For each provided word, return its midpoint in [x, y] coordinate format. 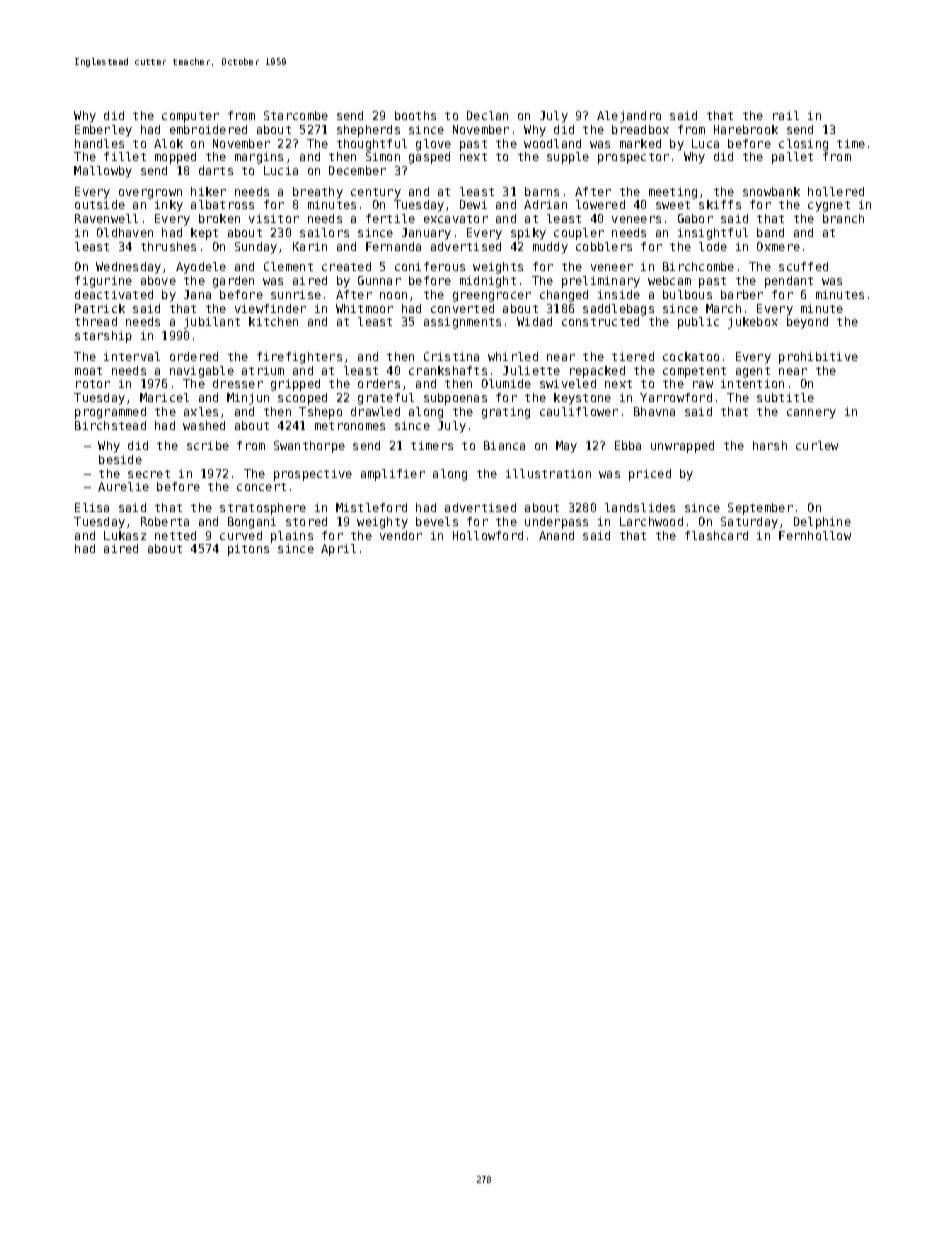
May [566, 447]
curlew [817, 445]
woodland [552, 143]
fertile [390, 218]
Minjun [248, 399]
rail [786, 115]
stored [306, 521]
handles [99, 143]
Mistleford [371, 507]
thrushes [168, 246]
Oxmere [778, 246]
